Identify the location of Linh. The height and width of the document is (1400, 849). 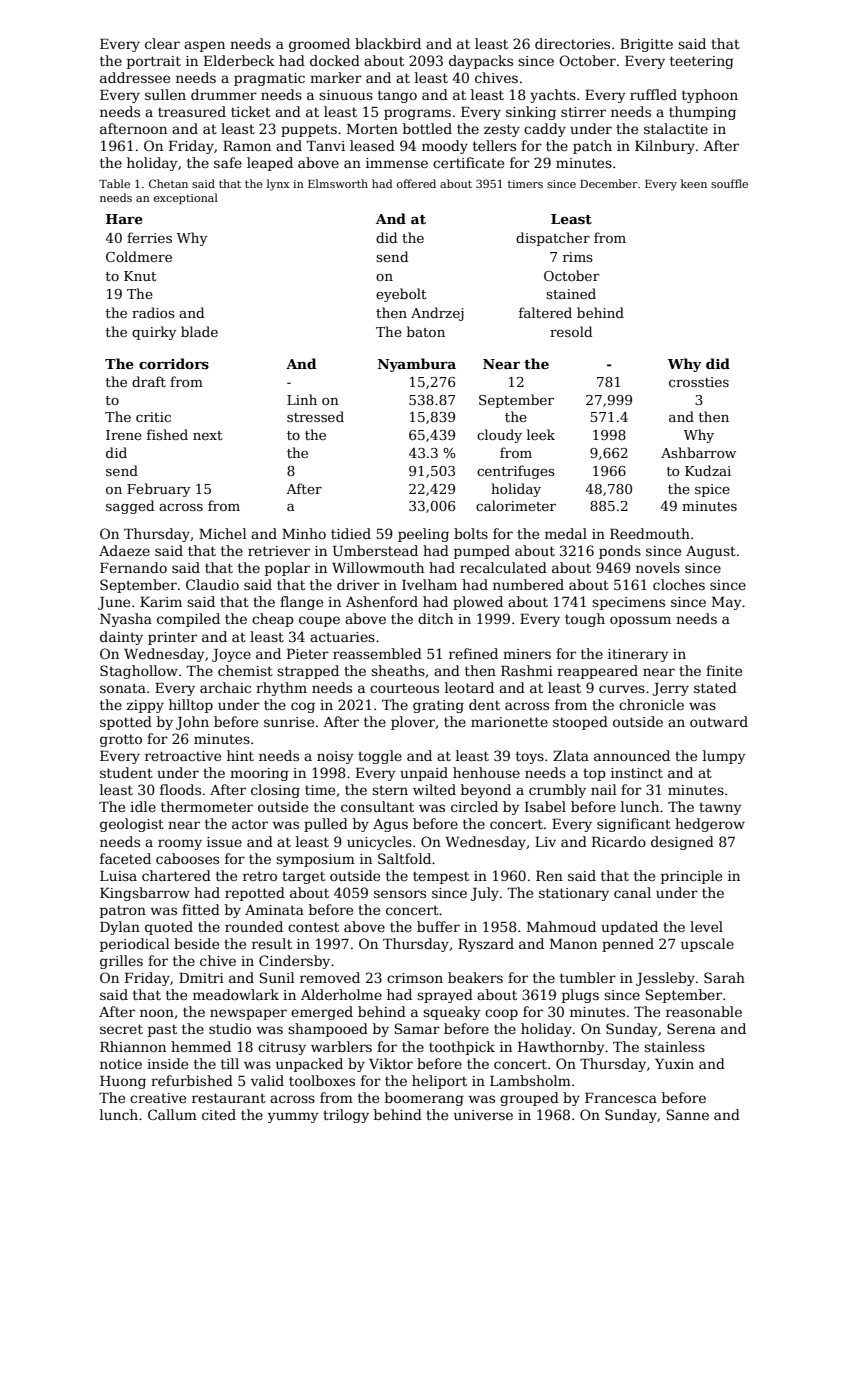
(302, 399).
